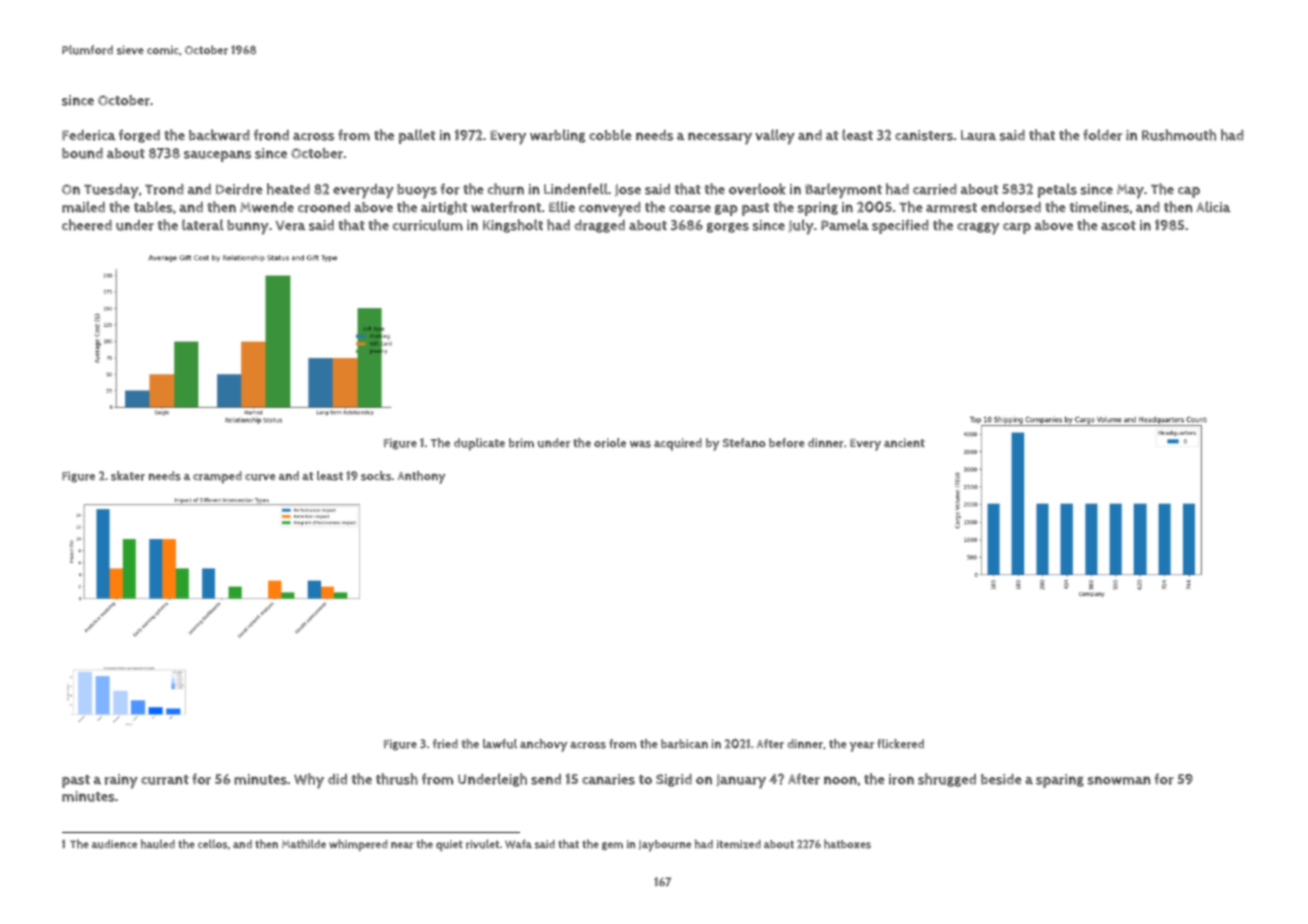 This screenshot has width=1308, height=924. What do you see at coordinates (739, 844) in the screenshot?
I see `itemized` at bounding box center [739, 844].
